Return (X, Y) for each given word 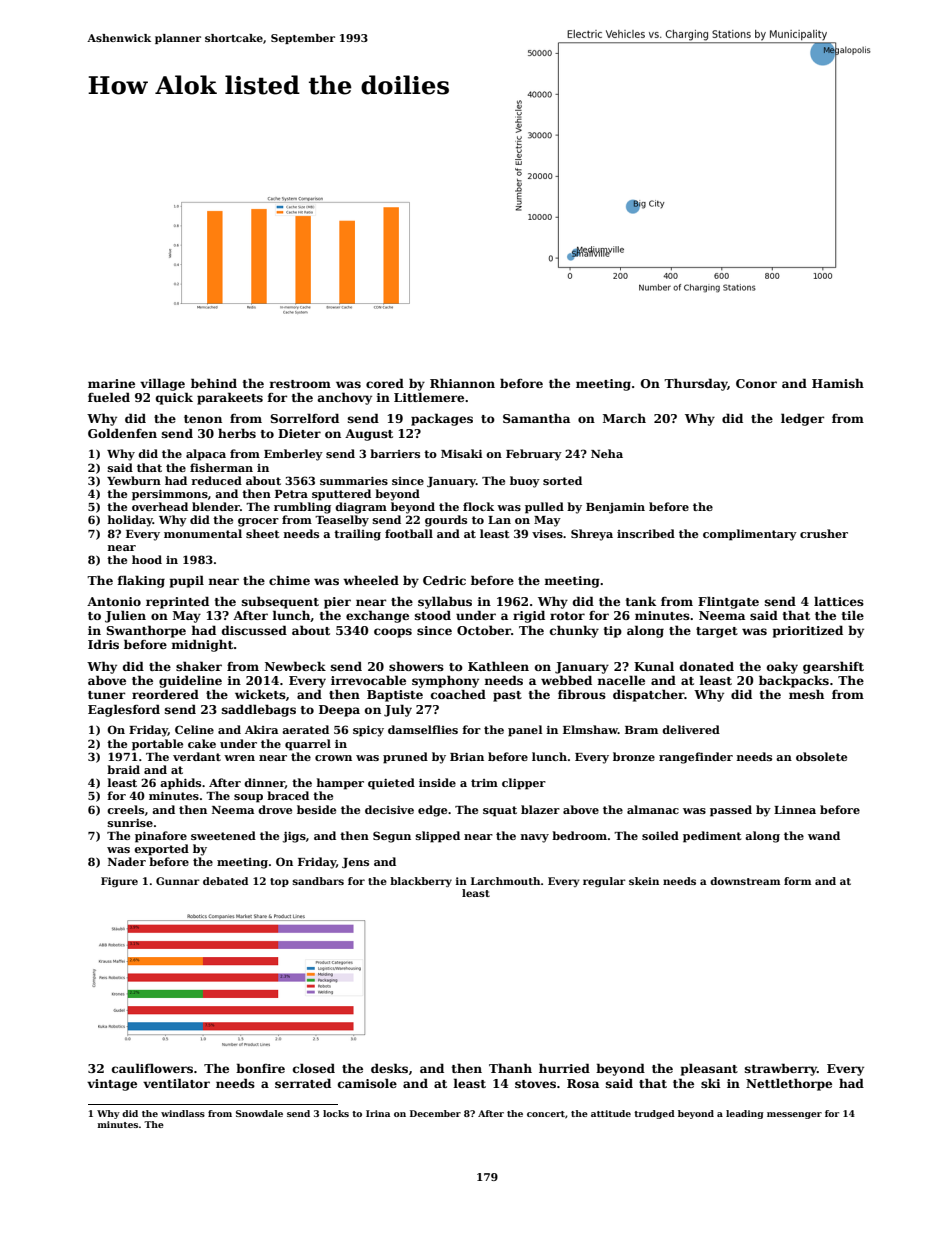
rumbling (302, 508)
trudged (654, 1114)
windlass (183, 1113)
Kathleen (498, 666)
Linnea (795, 810)
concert (546, 1114)
